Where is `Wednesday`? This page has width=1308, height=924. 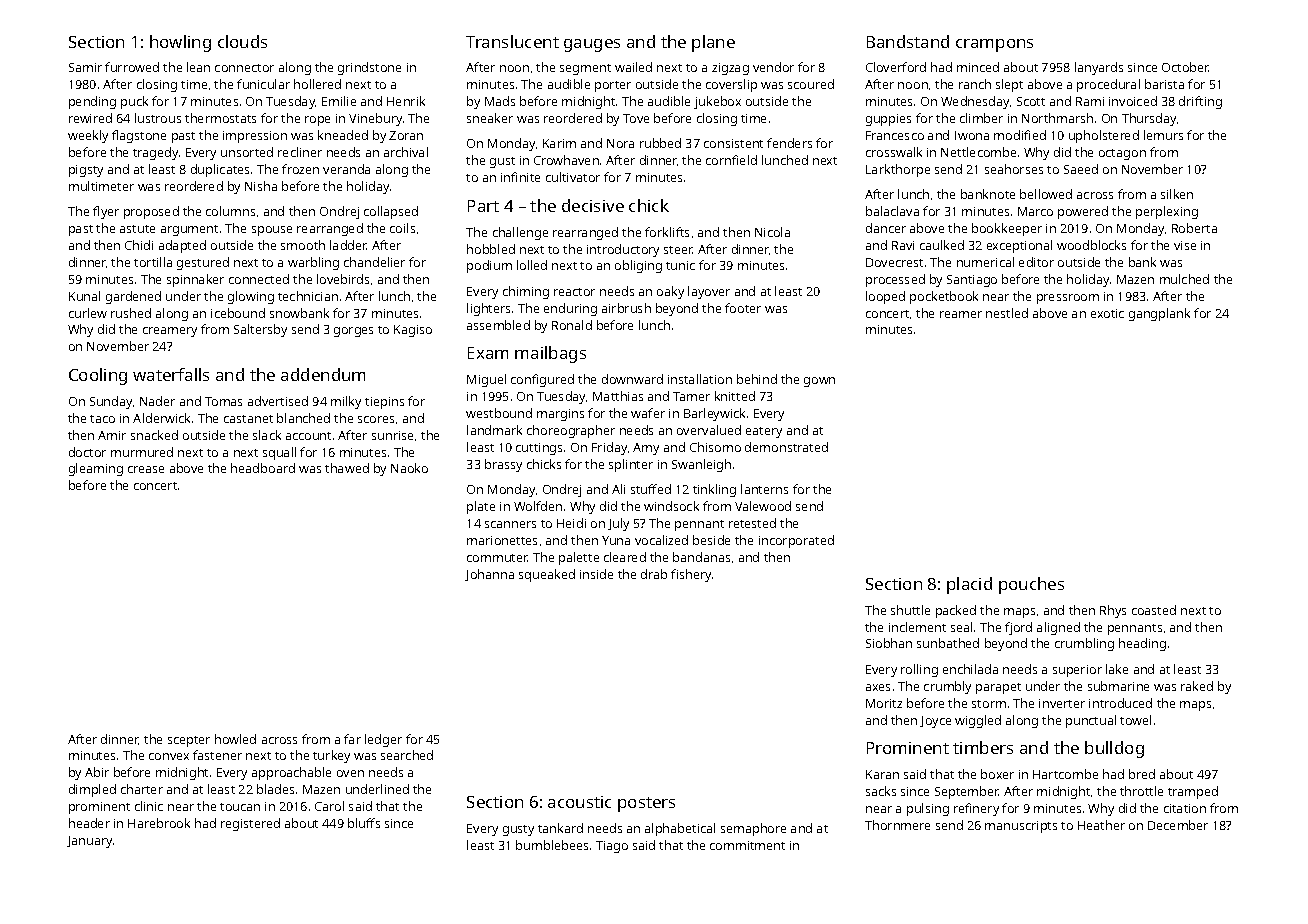
Wednesday is located at coordinates (975, 102).
